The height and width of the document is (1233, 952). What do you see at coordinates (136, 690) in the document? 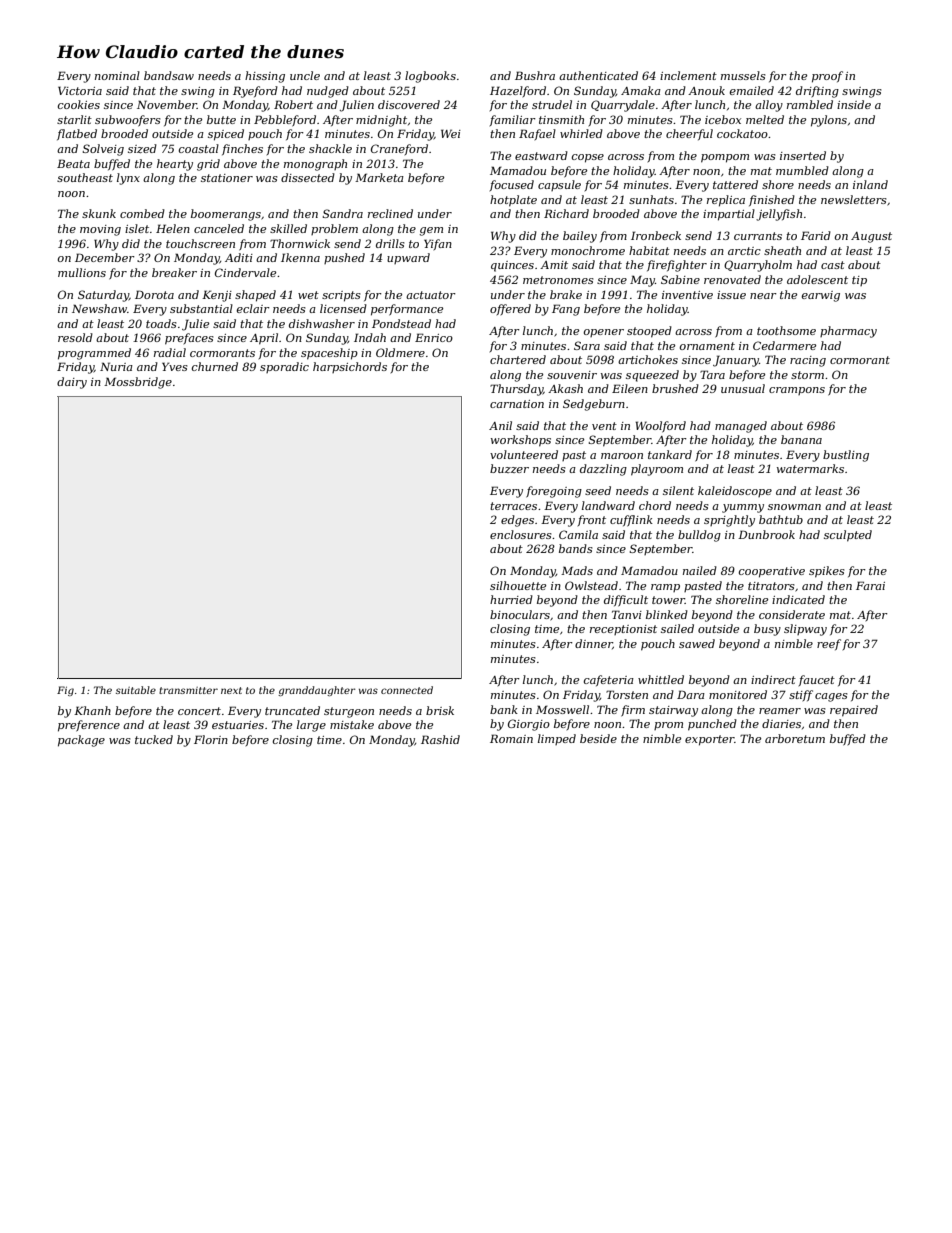
I see `suitable` at bounding box center [136, 690].
